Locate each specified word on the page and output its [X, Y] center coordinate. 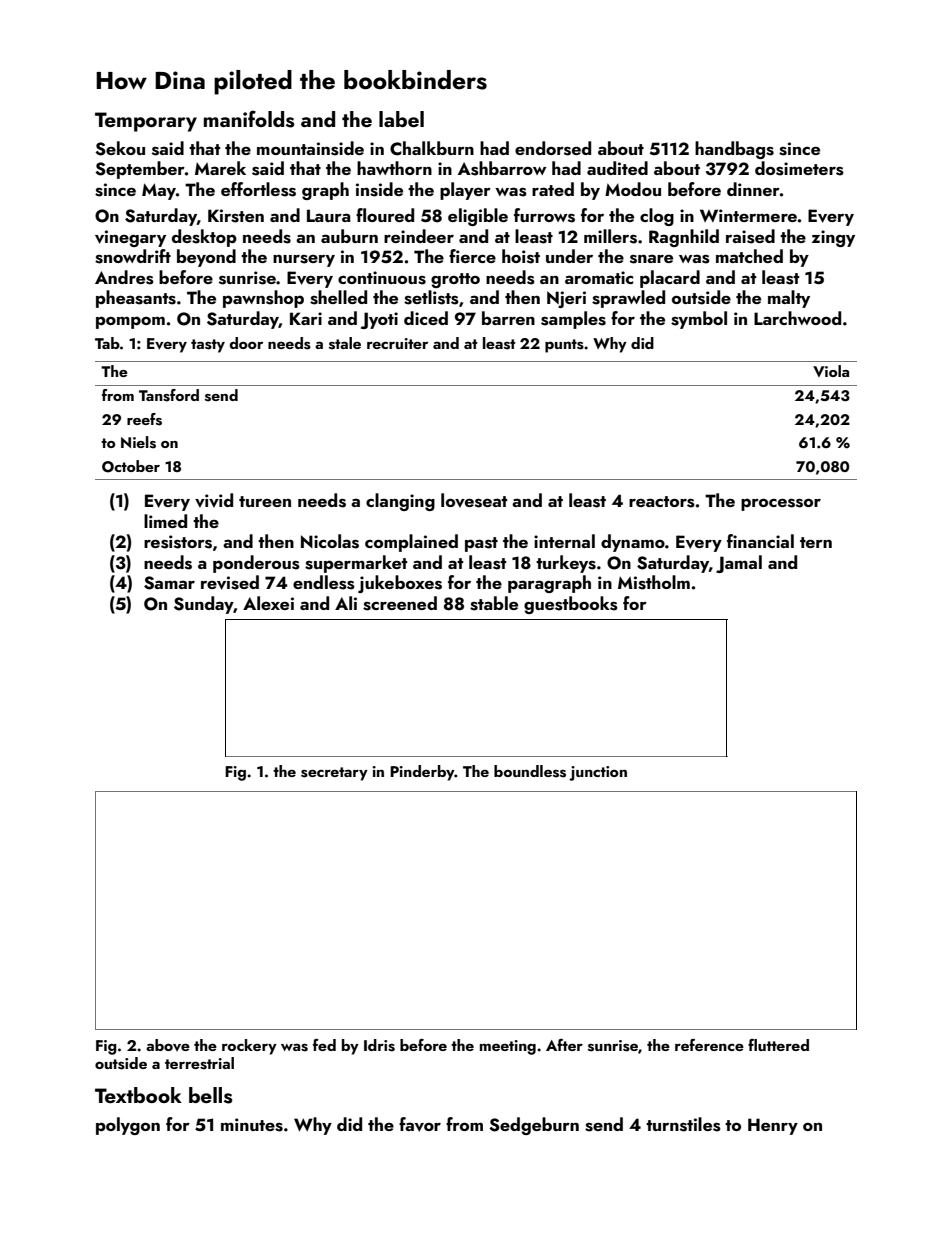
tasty [208, 346]
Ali [346, 603]
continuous [382, 278]
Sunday [204, 605]
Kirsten [236, 216]
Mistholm [654, 582]
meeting [508, 1047]
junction [598, 773]
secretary [334, 774]
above [168, 1045]
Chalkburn [432, 148]
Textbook [138, 1095]
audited [617, 168]
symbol [699, 320]
